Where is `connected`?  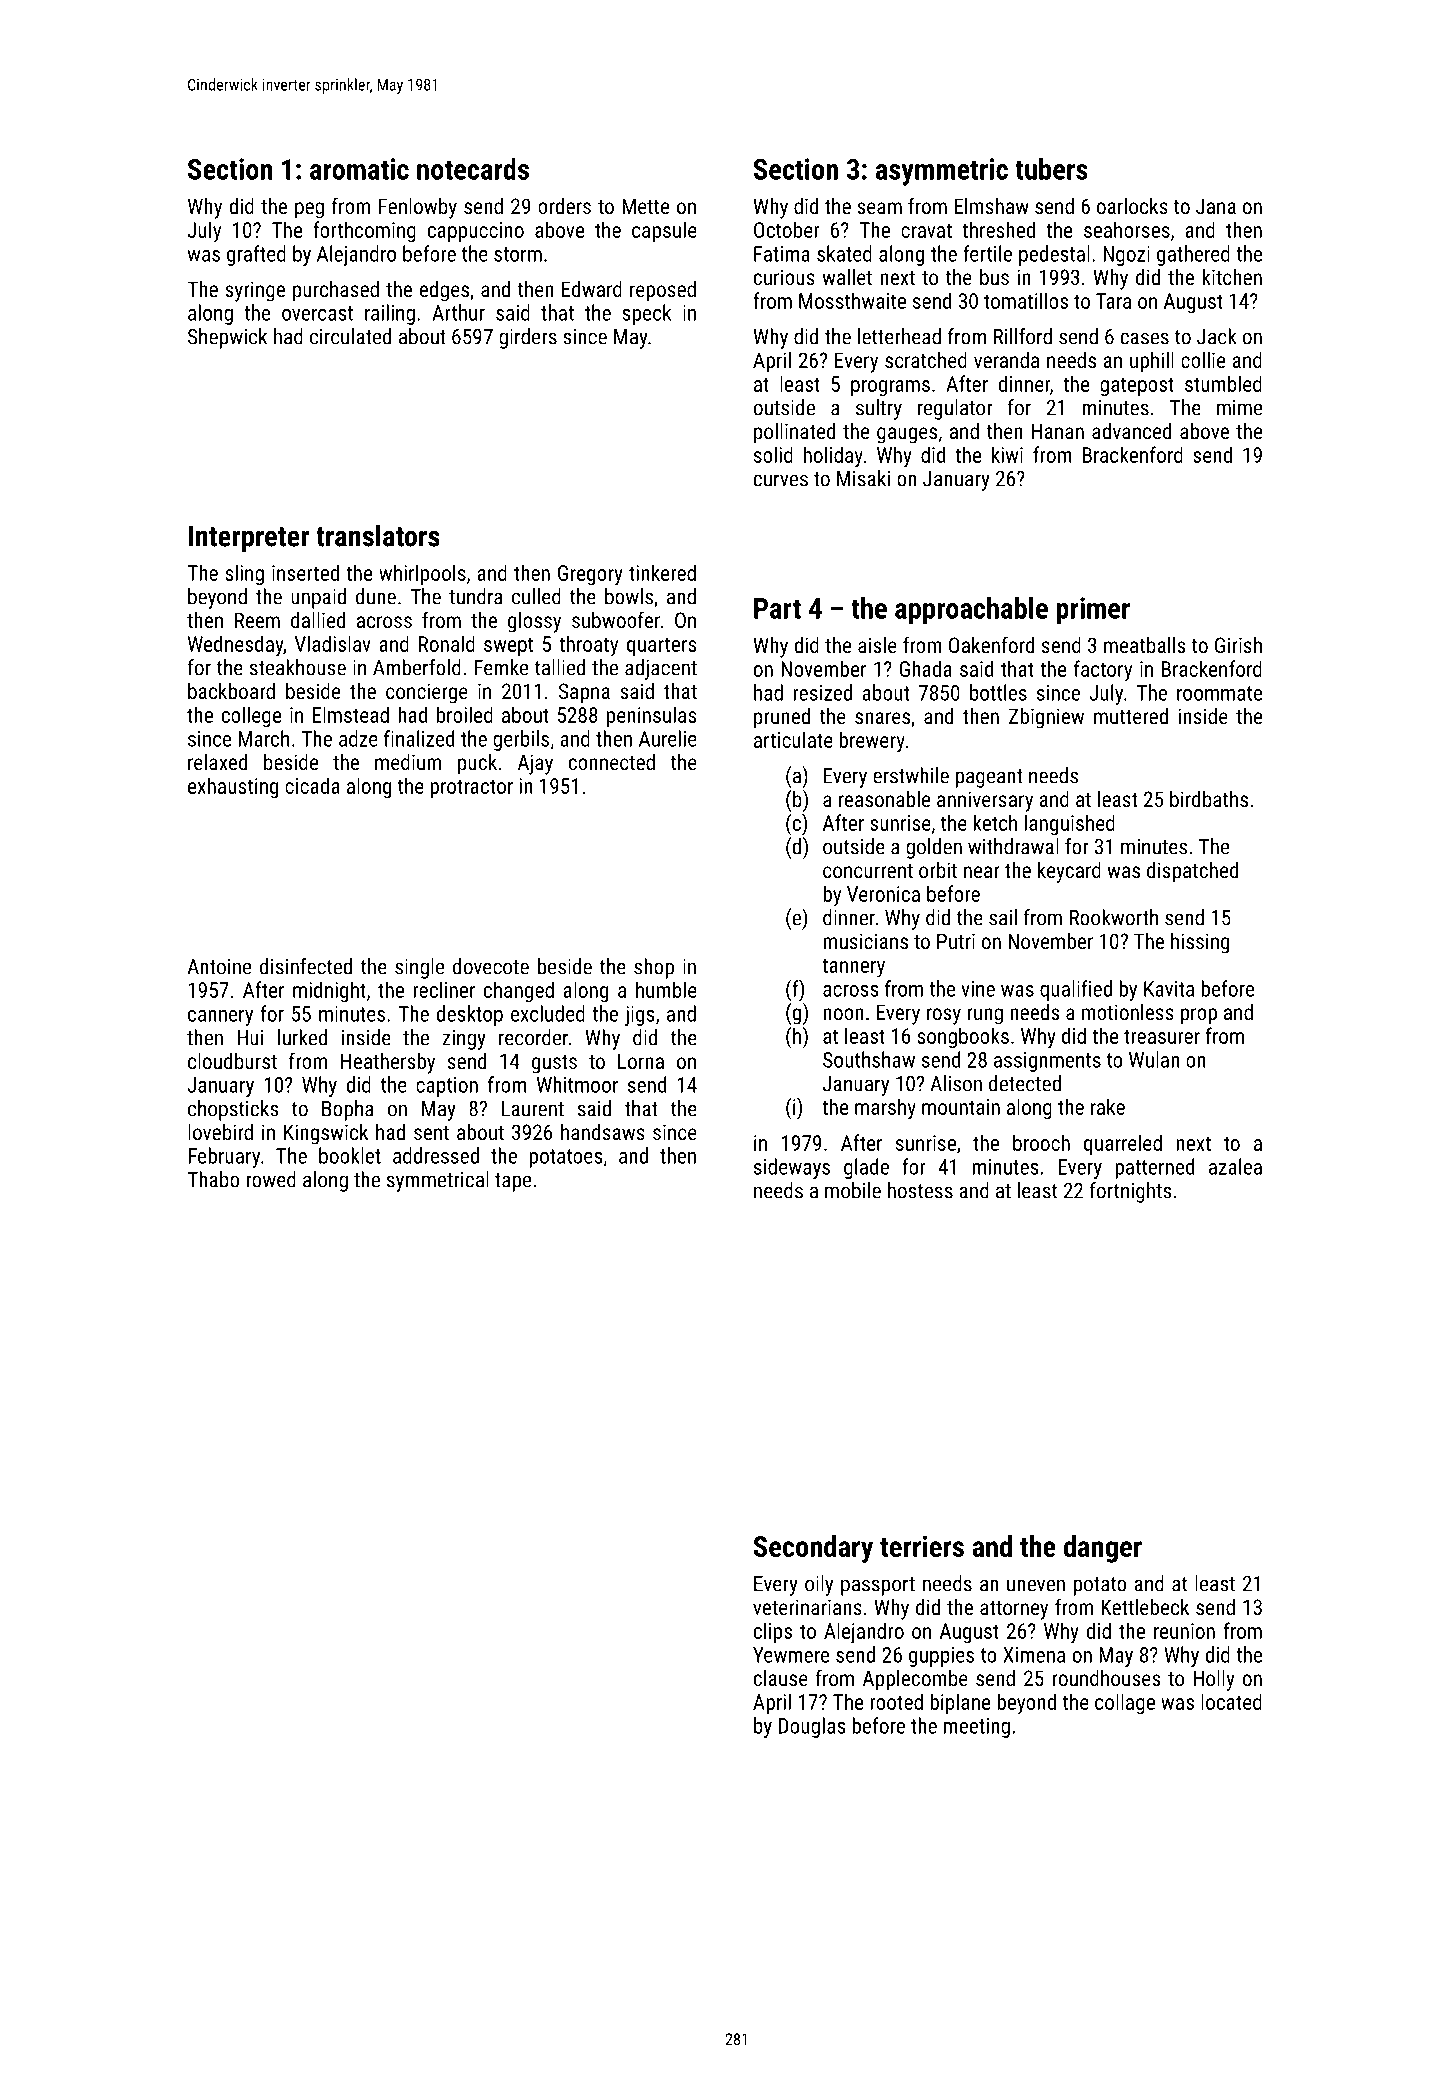
connected is located at coordinates (612, 762).
